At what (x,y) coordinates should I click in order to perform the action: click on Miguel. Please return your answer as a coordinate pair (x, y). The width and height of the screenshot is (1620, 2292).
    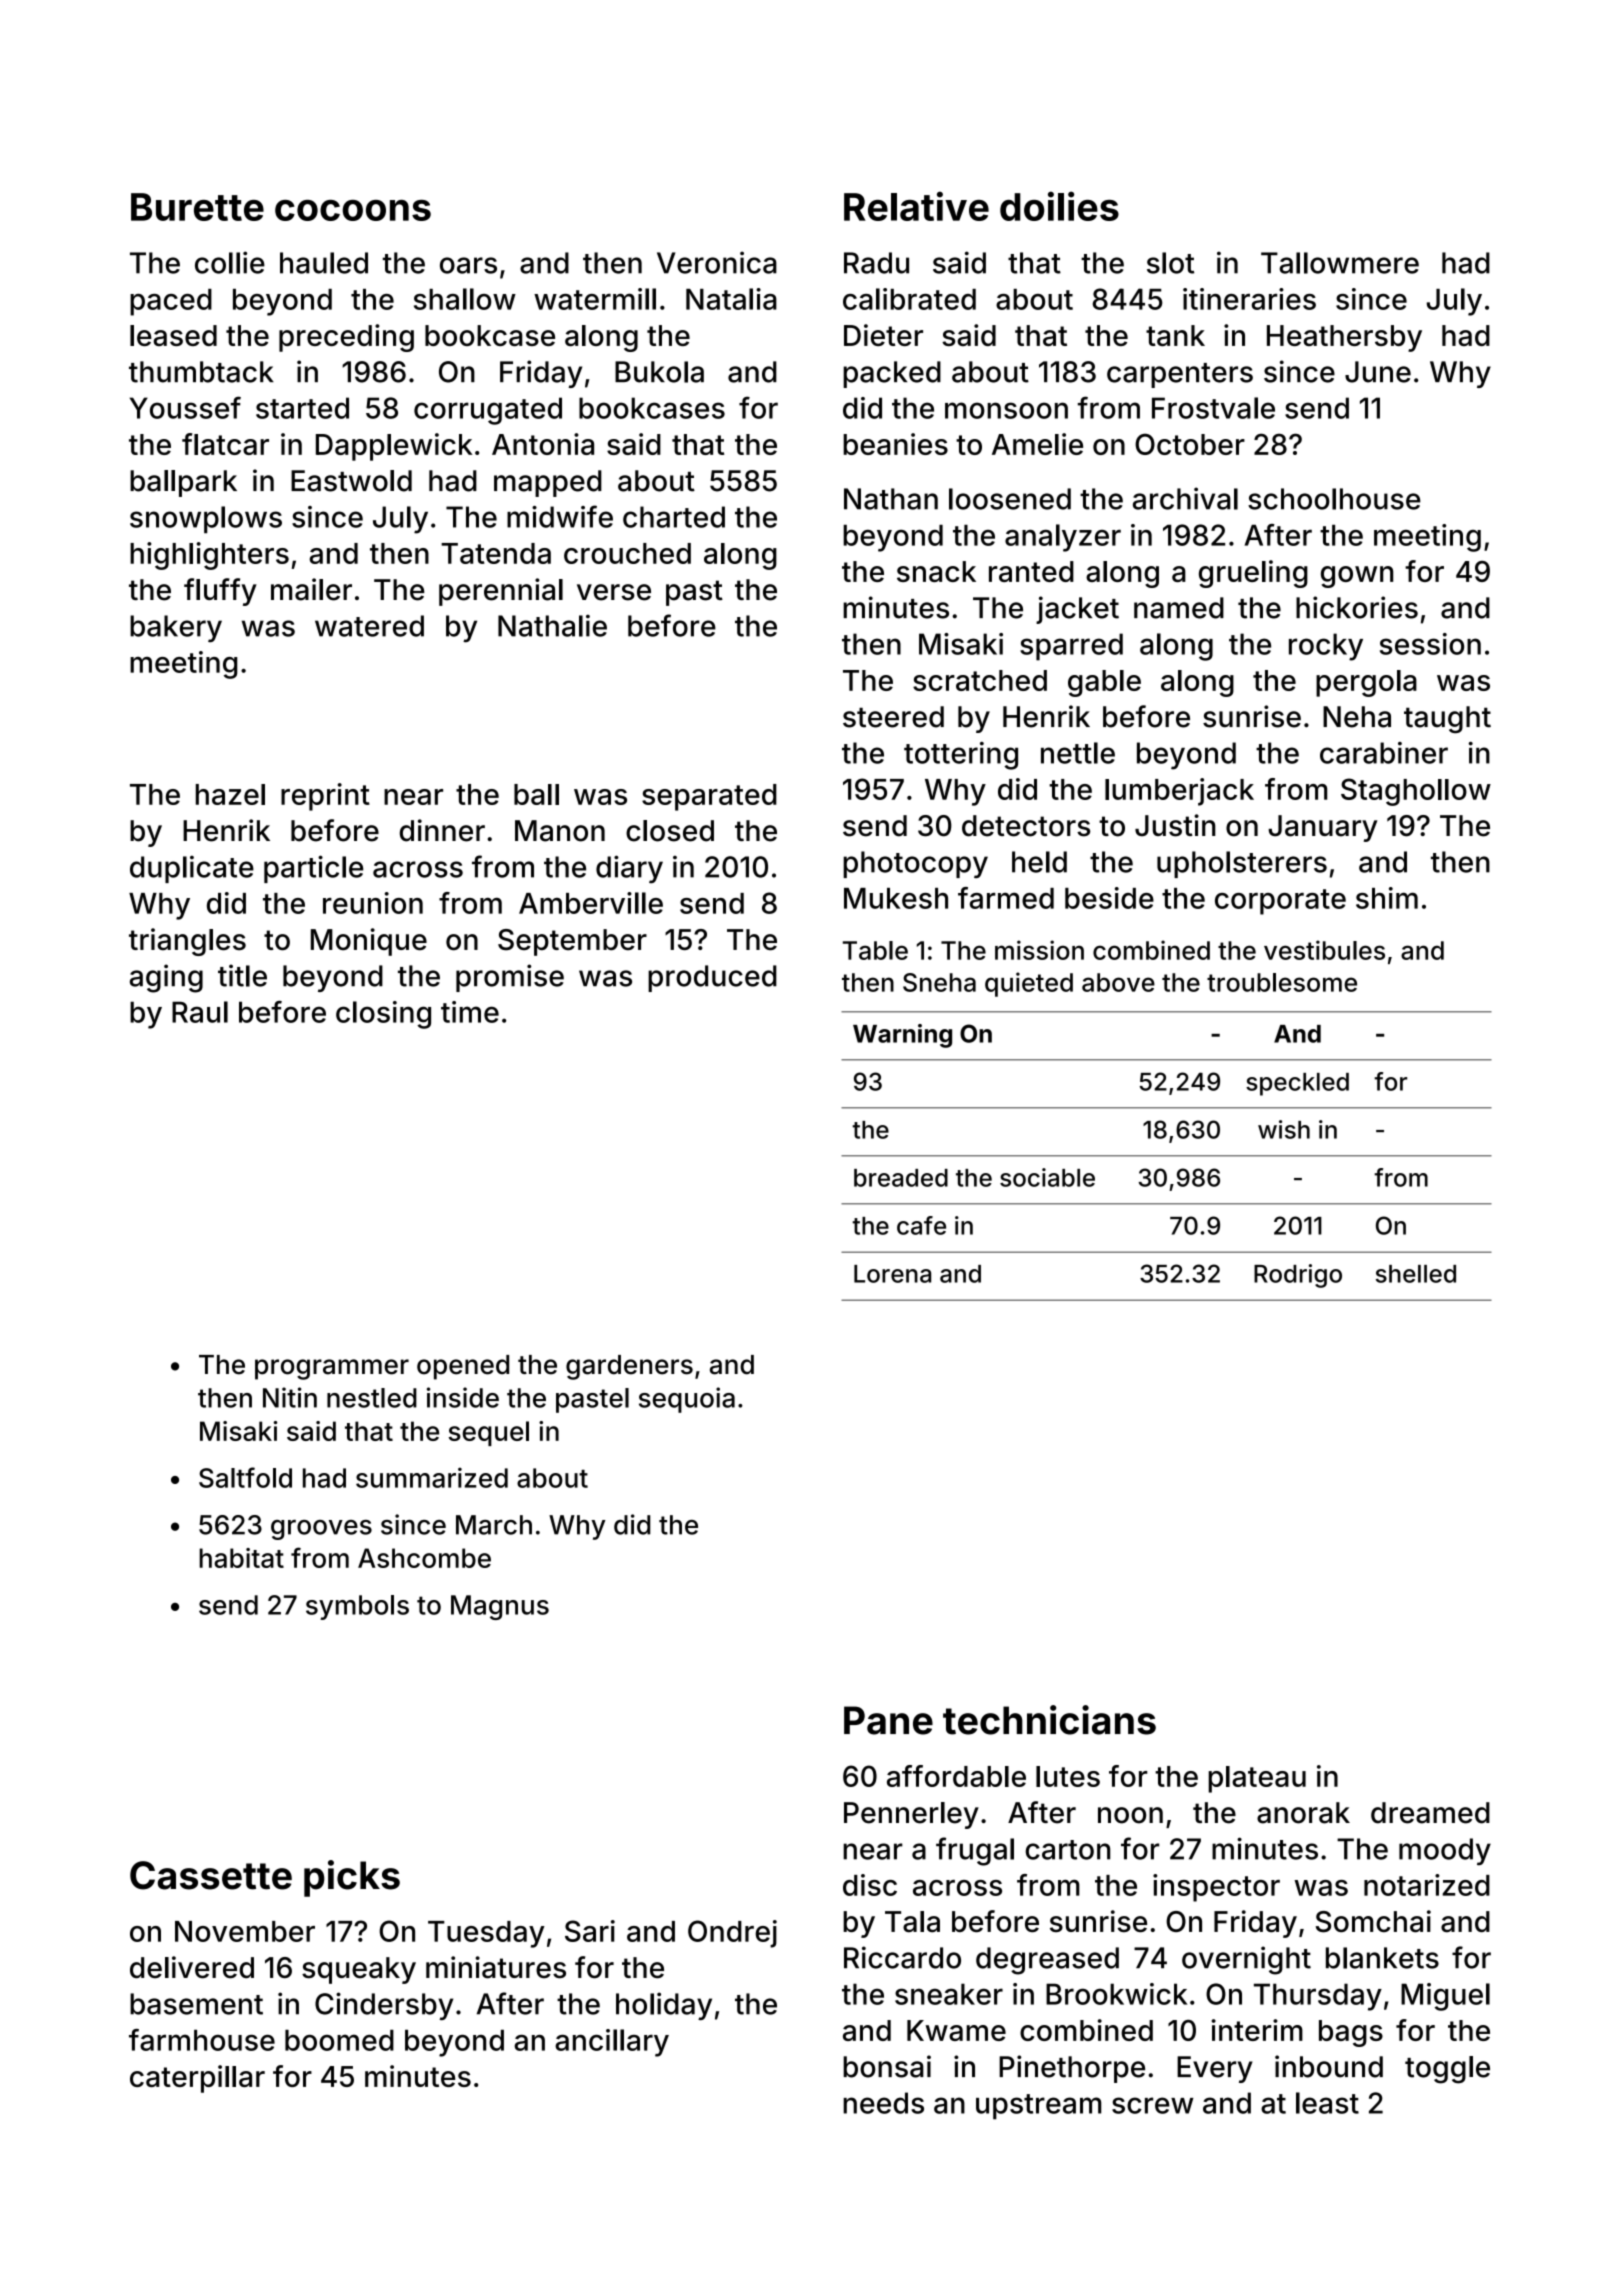
    Looking at the image, I should click on (1445, 1997).
